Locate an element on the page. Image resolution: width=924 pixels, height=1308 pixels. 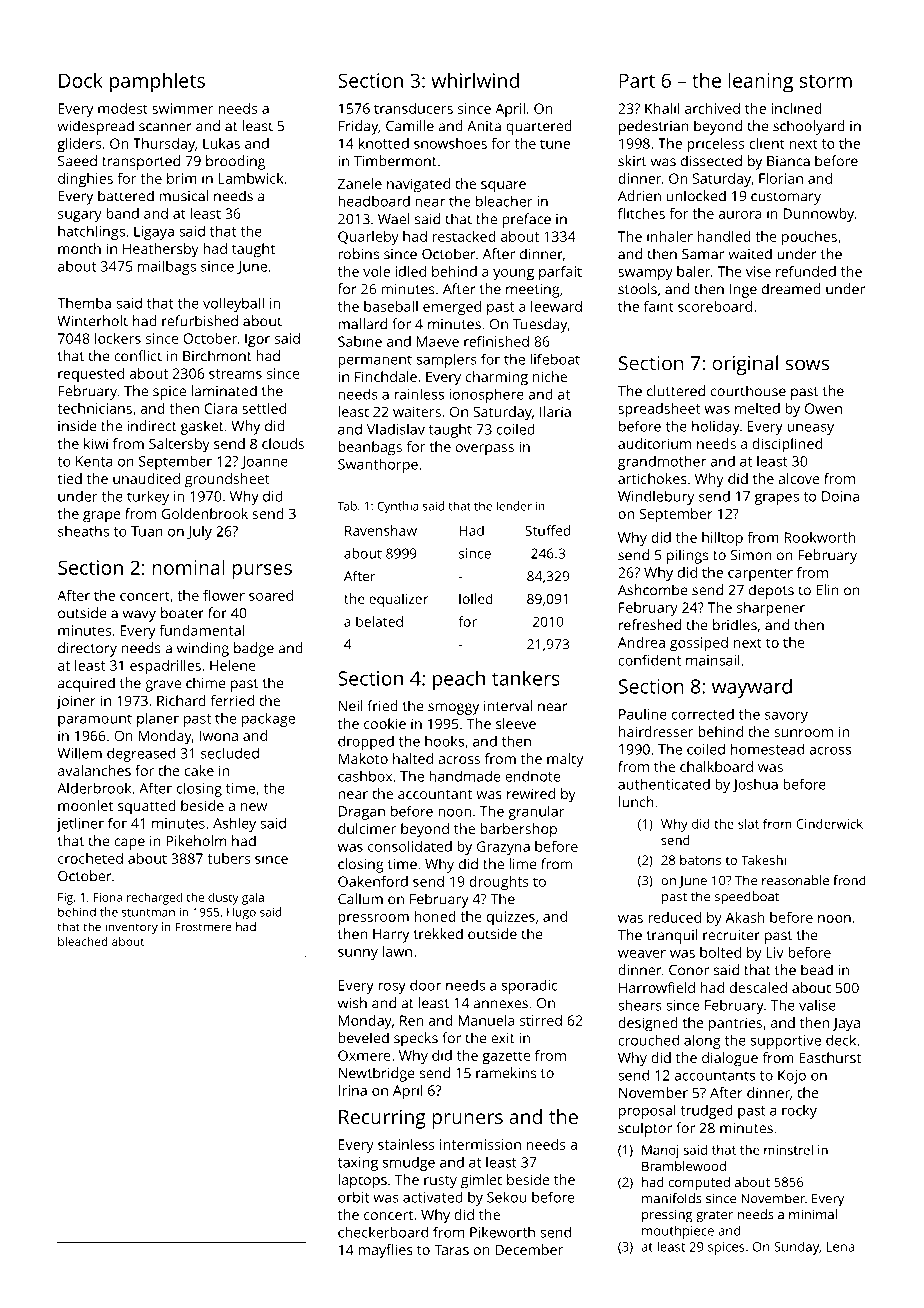
holiday is located at coordinates (716, 427).
